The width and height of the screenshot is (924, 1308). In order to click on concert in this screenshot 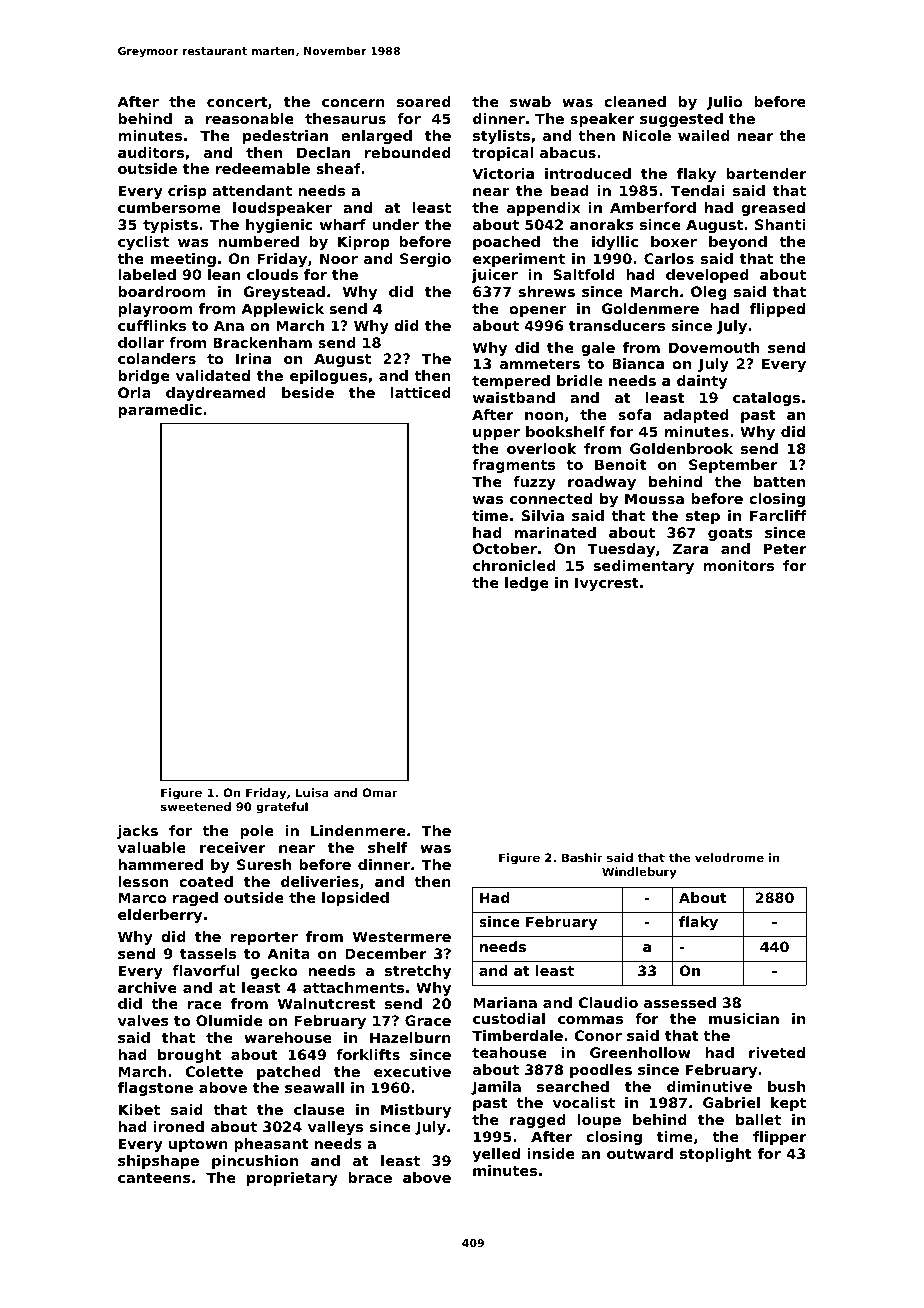, I will do `click(237, 102)`.
